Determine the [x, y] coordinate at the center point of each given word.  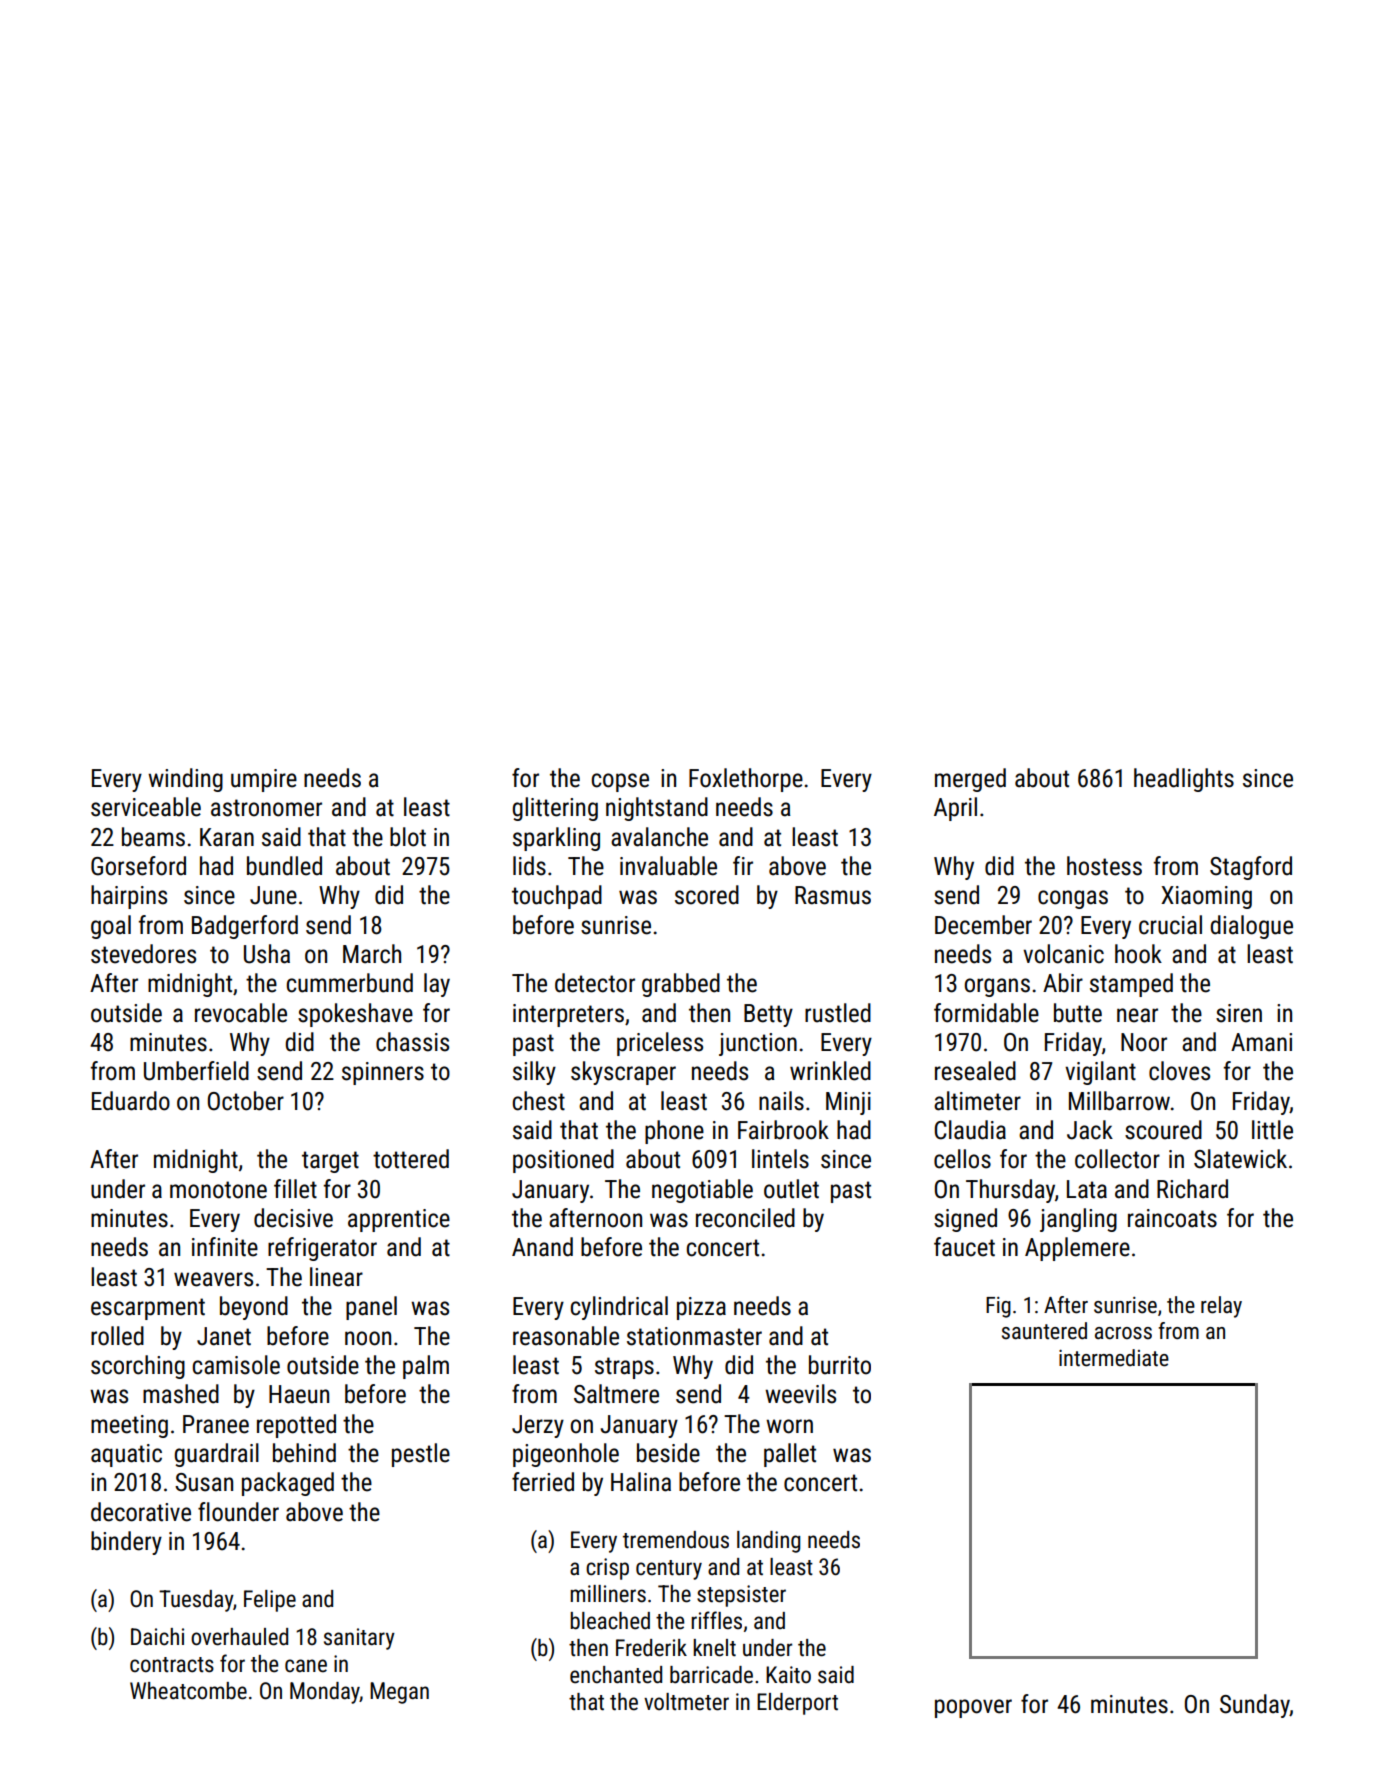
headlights [1184, 780]
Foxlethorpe [746, 780]
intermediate [1114, 1358]
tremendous [676, 1540]
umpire [264, 780]
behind [304, 1453]
